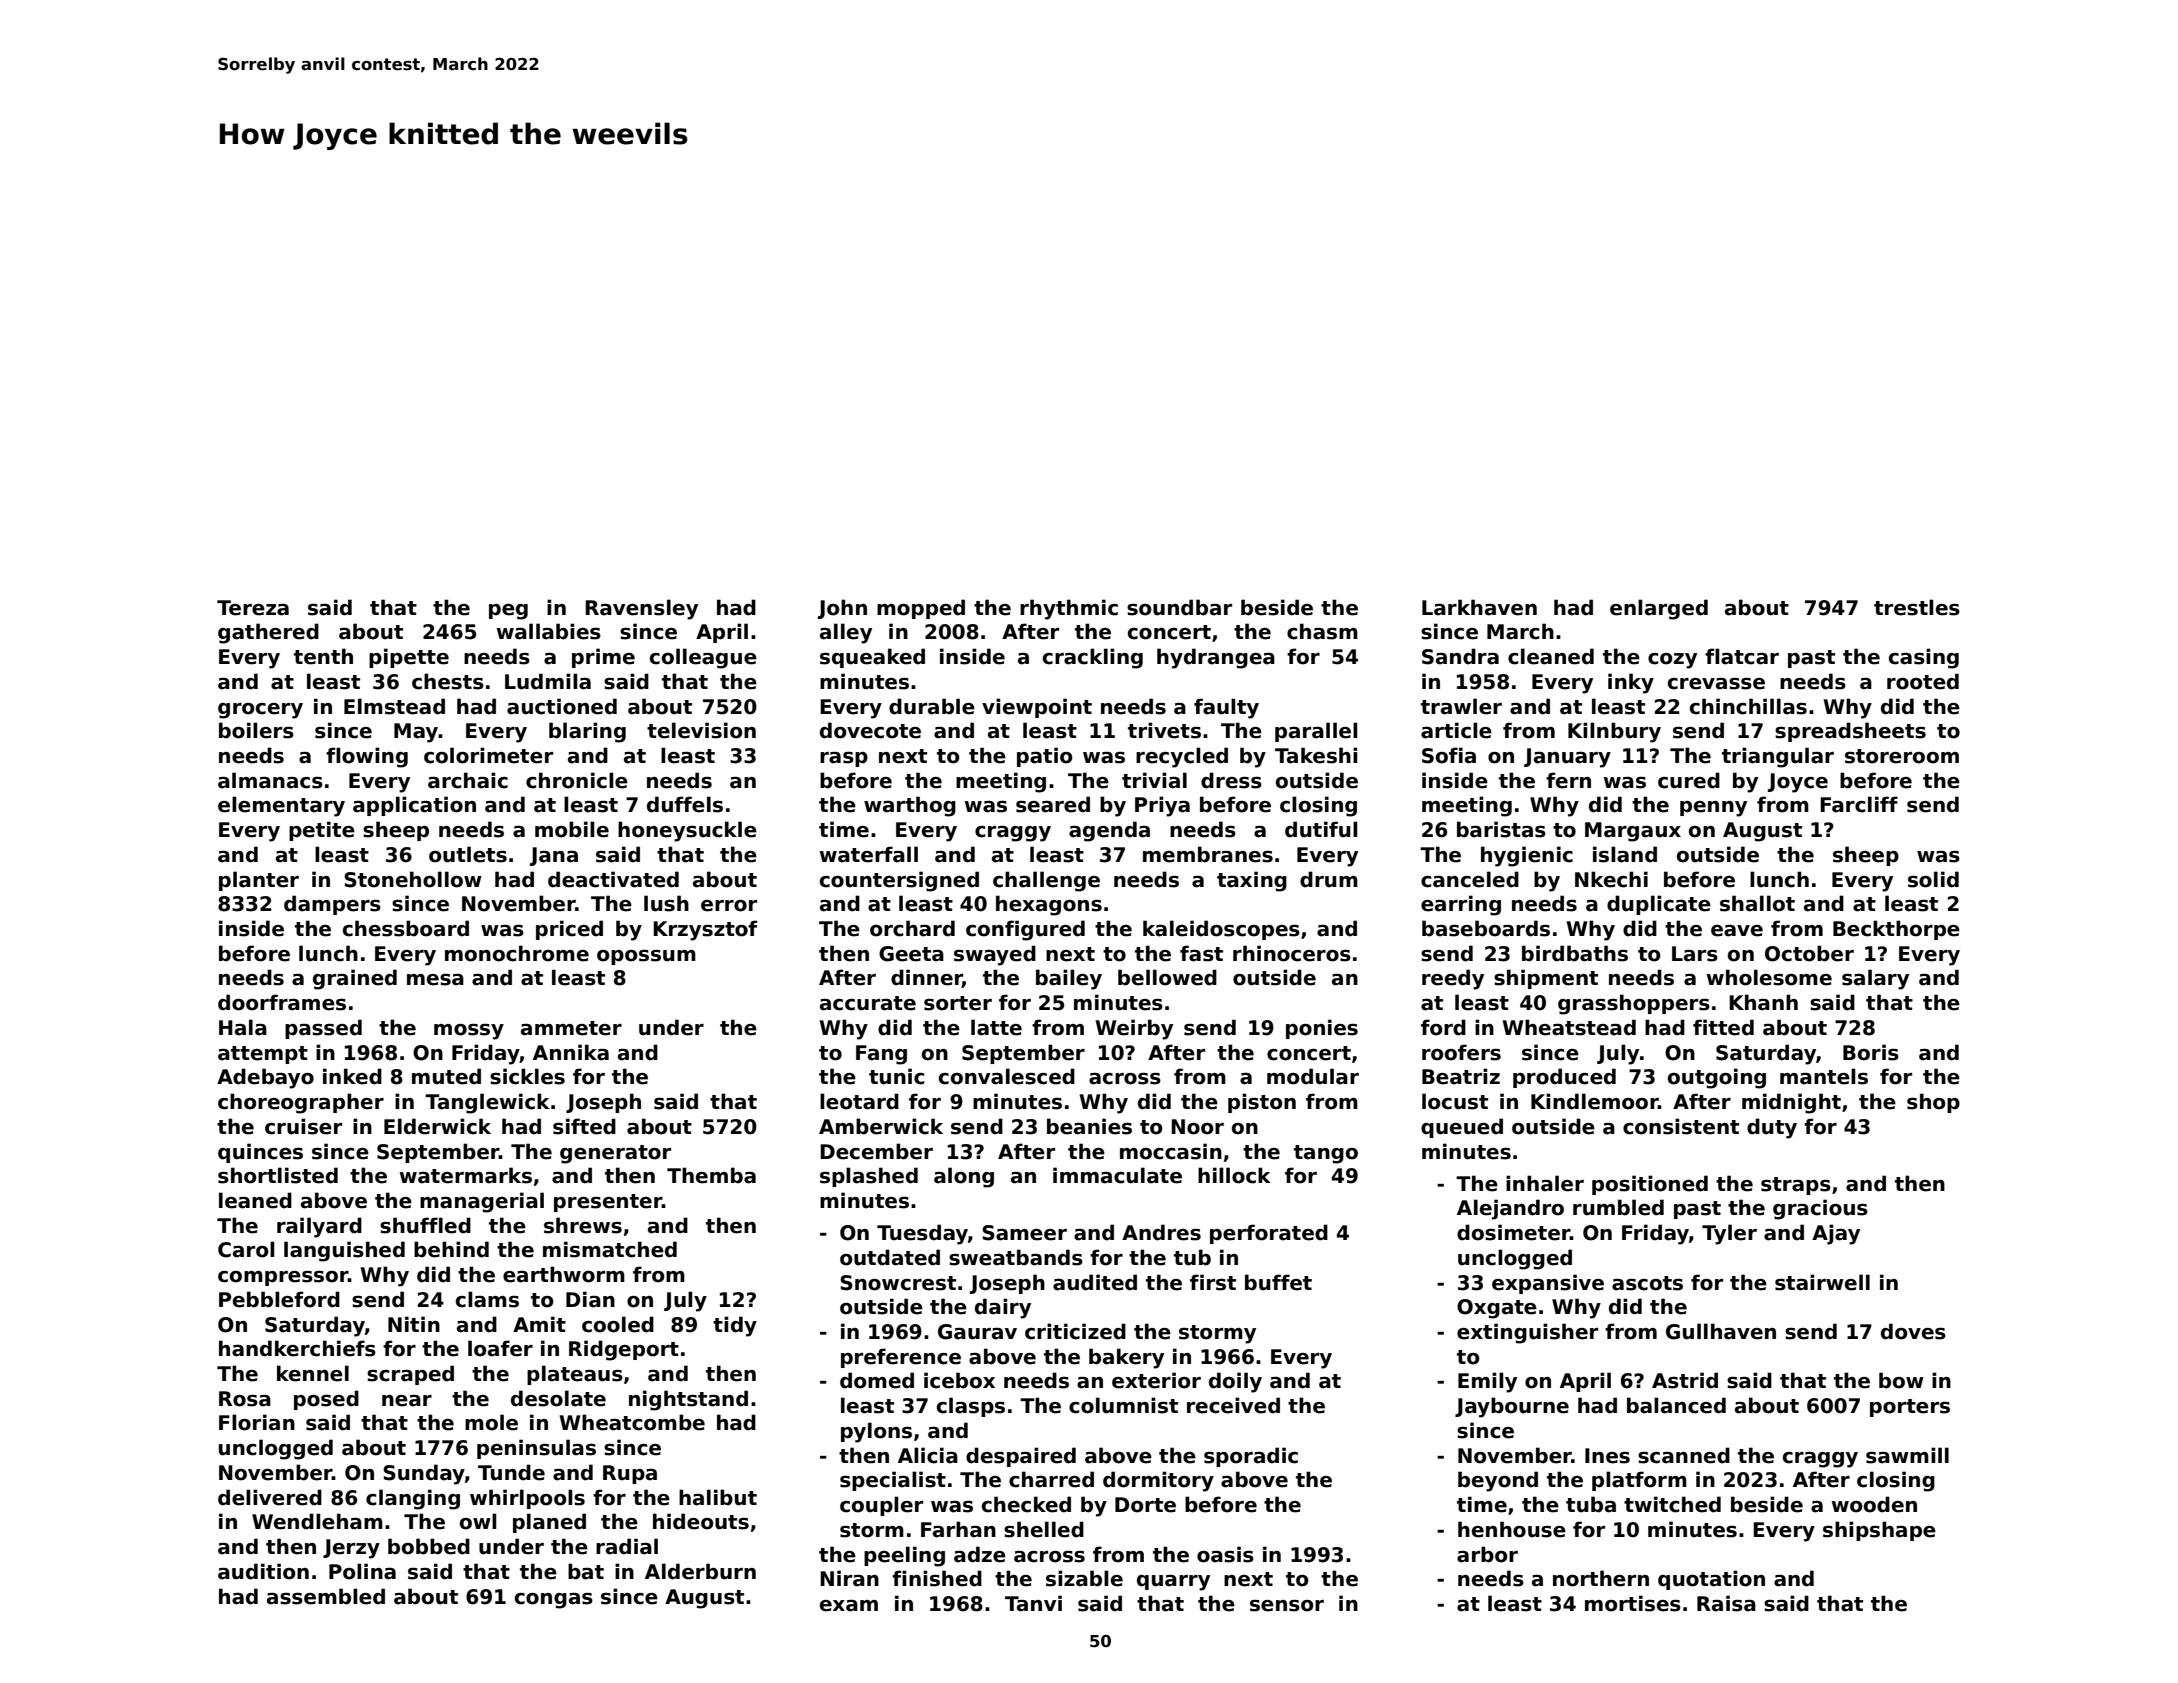 The height and width of the image is (1683, 2178). Describe the element at coordinates (253, 608) in the image. I see `Tereza` at that location.
